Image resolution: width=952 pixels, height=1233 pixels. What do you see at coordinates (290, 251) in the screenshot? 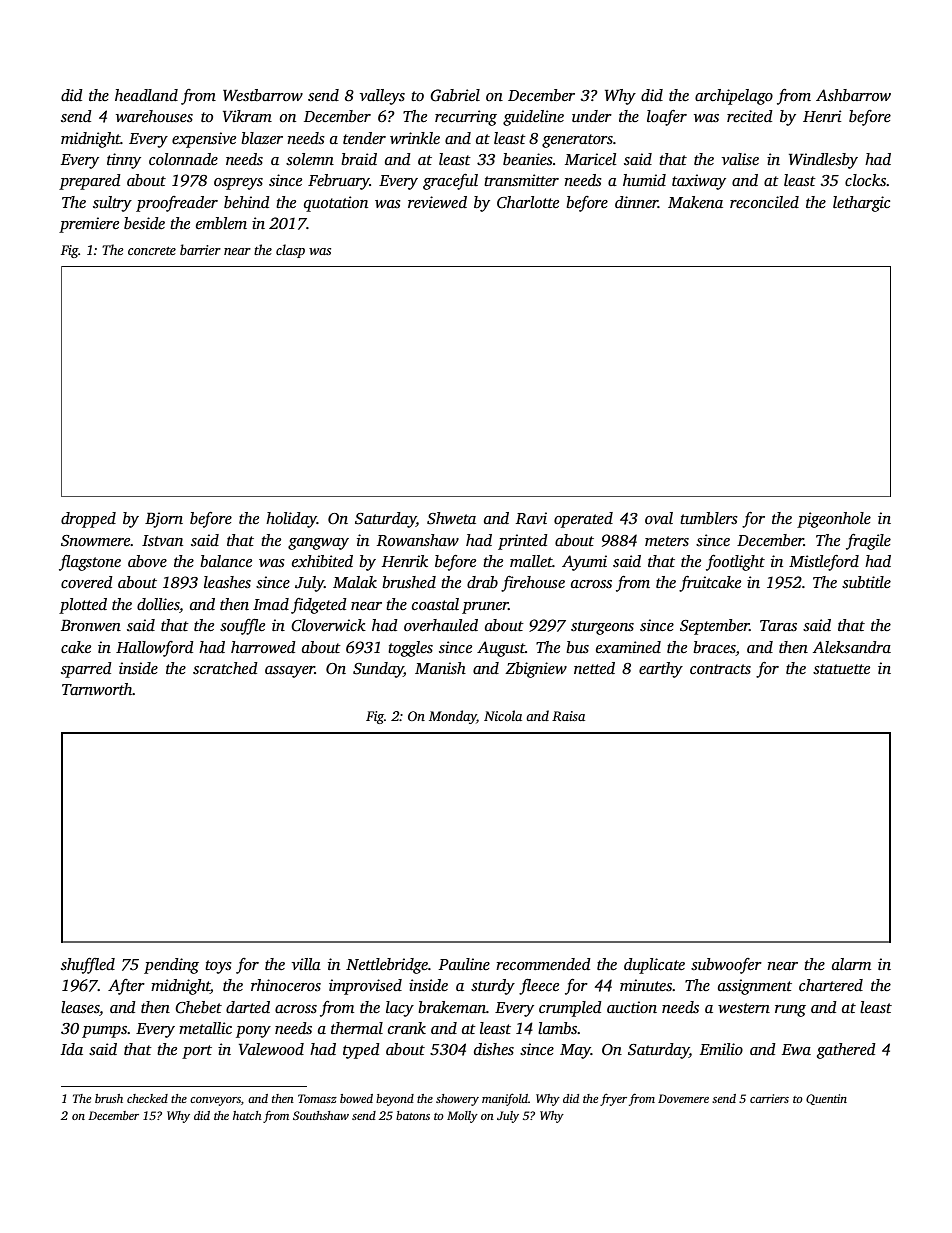
I see `clasp` at bounding box center [290, 251].
